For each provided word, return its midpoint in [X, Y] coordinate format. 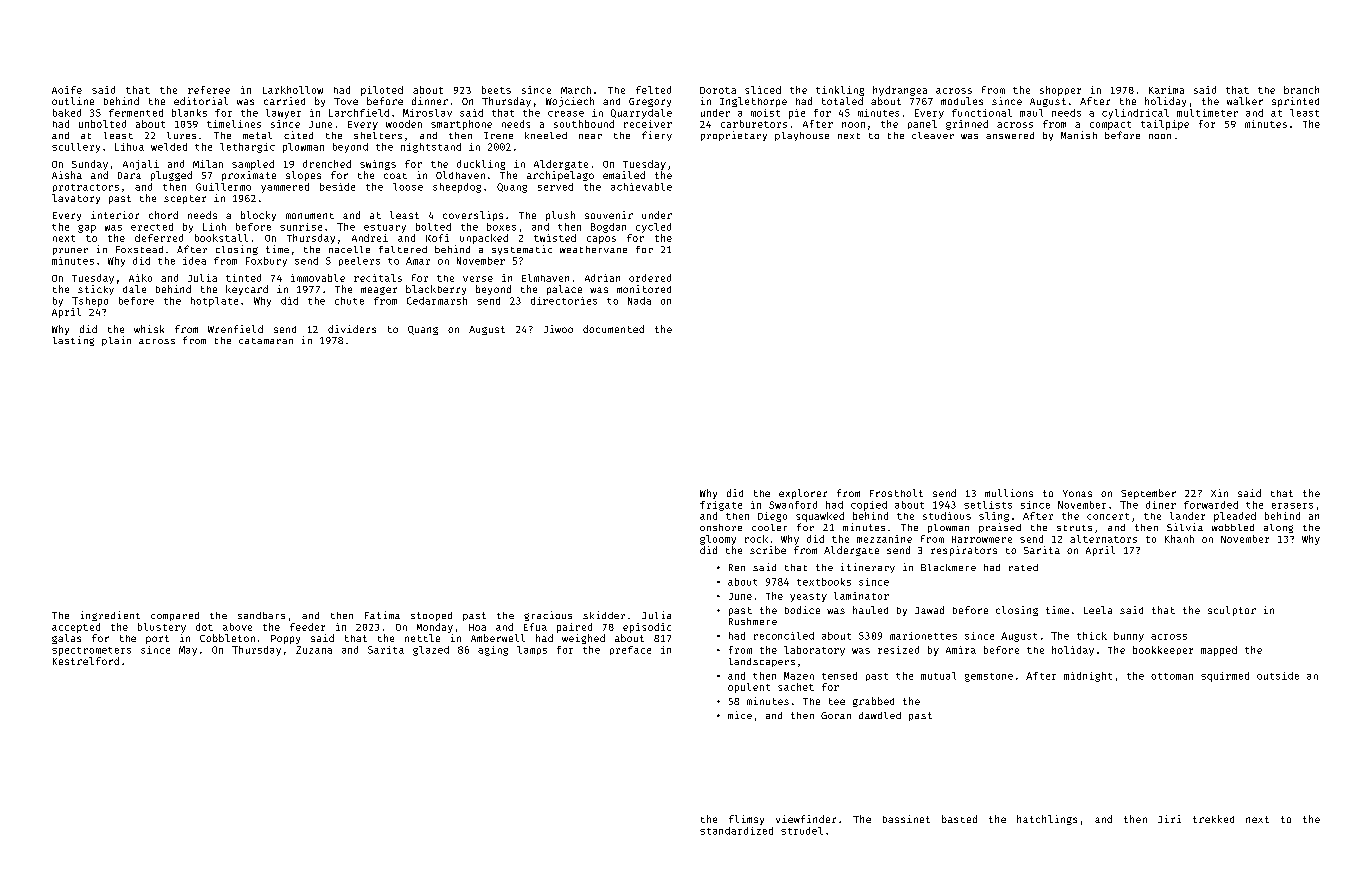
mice [740, 715]
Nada [639, 301]
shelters [378, 135]
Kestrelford [86, 661]
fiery [657, 136]
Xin [1219, 493]
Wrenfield [235, 329]
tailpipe [1165, 125]
